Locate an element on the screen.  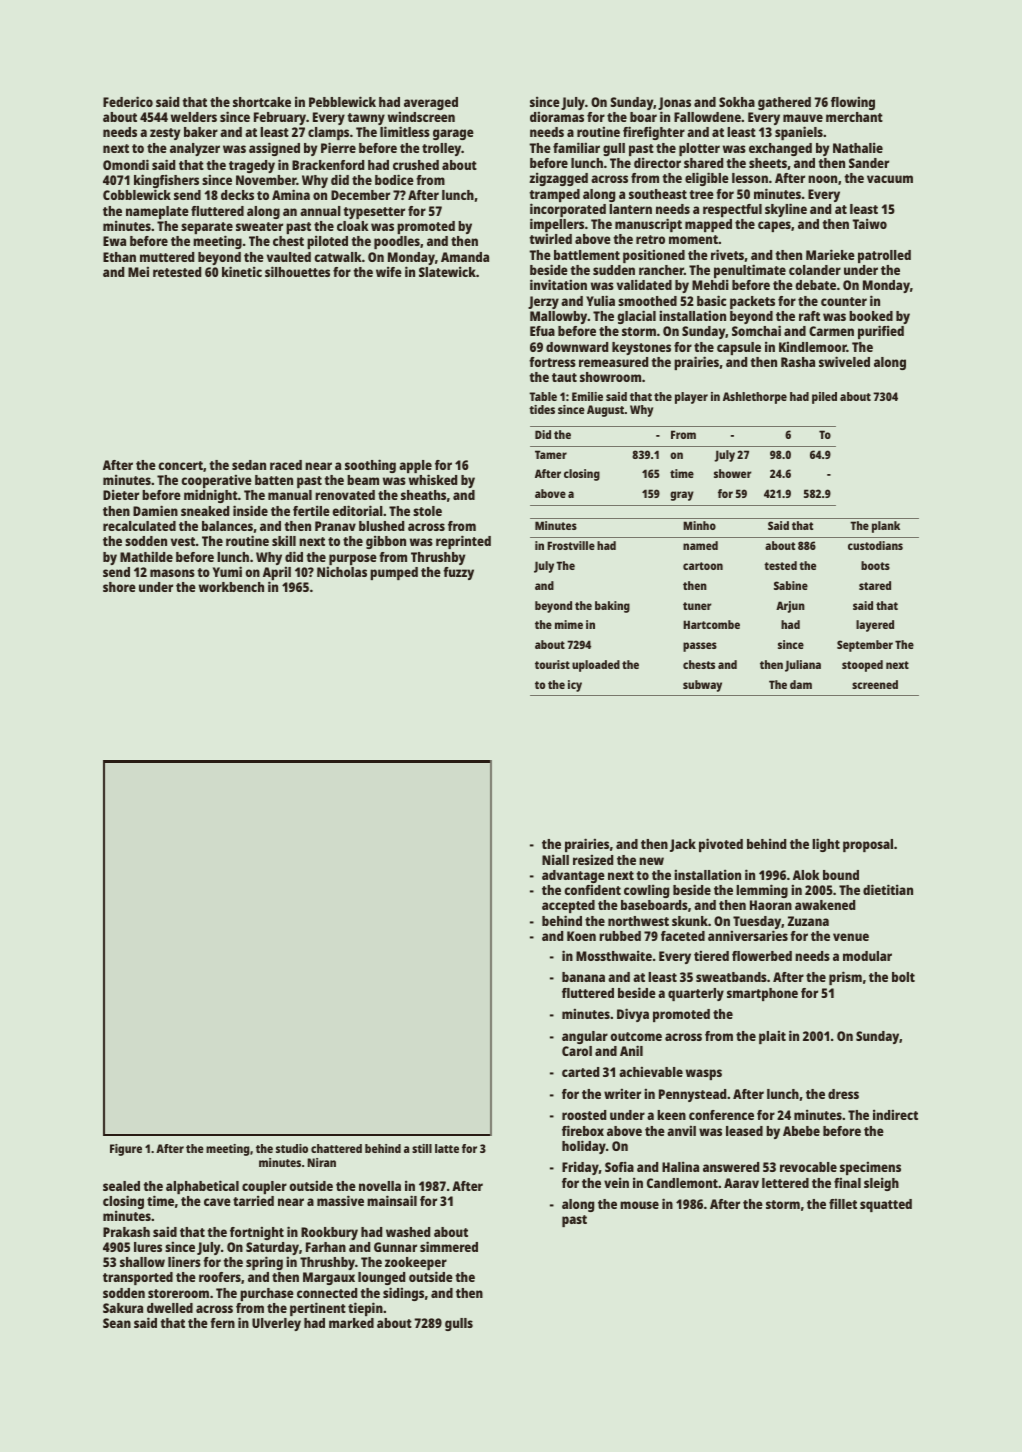
Frostville is located at coordinates (571, 545).
